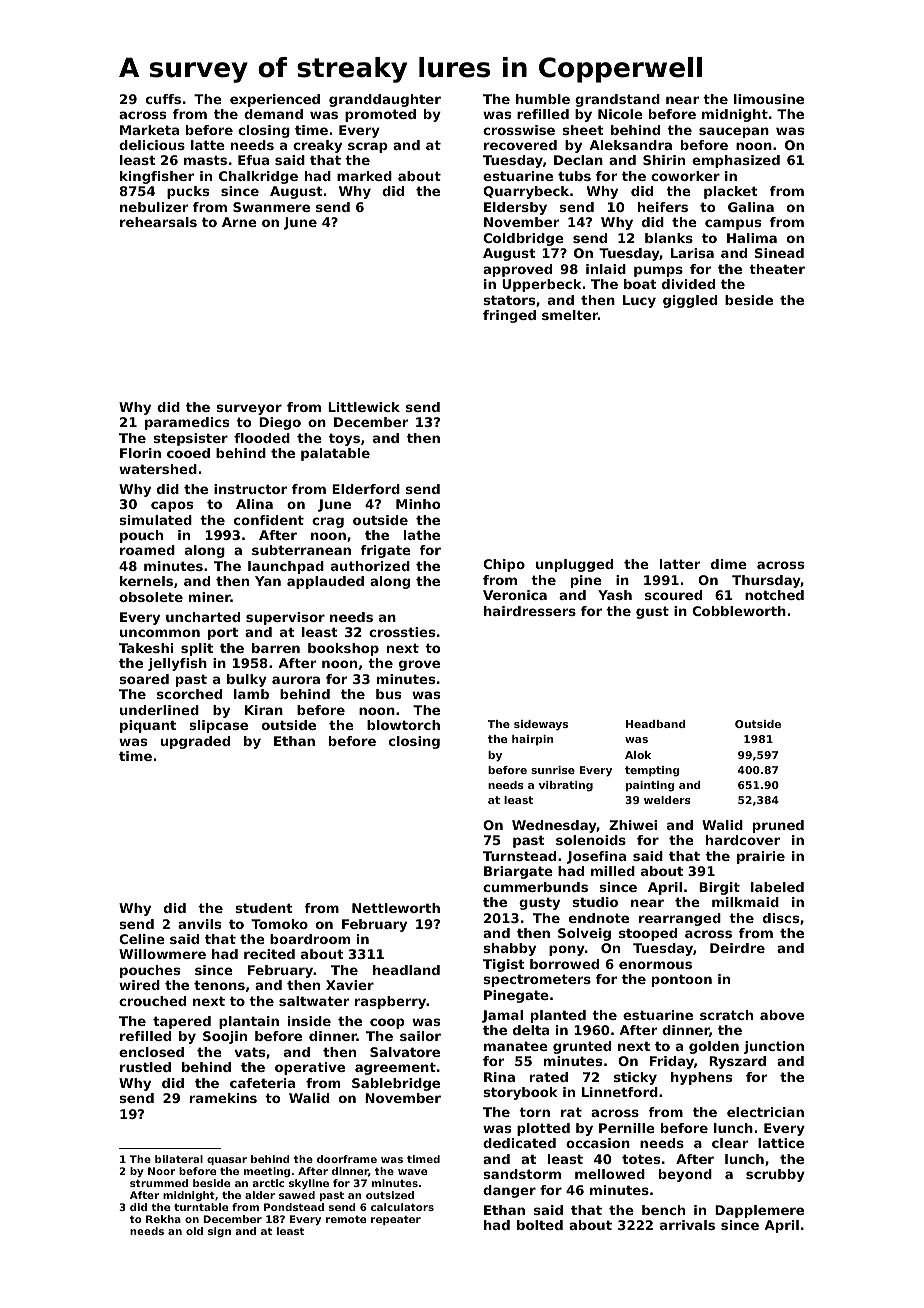  Describe the element at coordinates (179, 1159) in the page. I see `bilateral` at that location.
